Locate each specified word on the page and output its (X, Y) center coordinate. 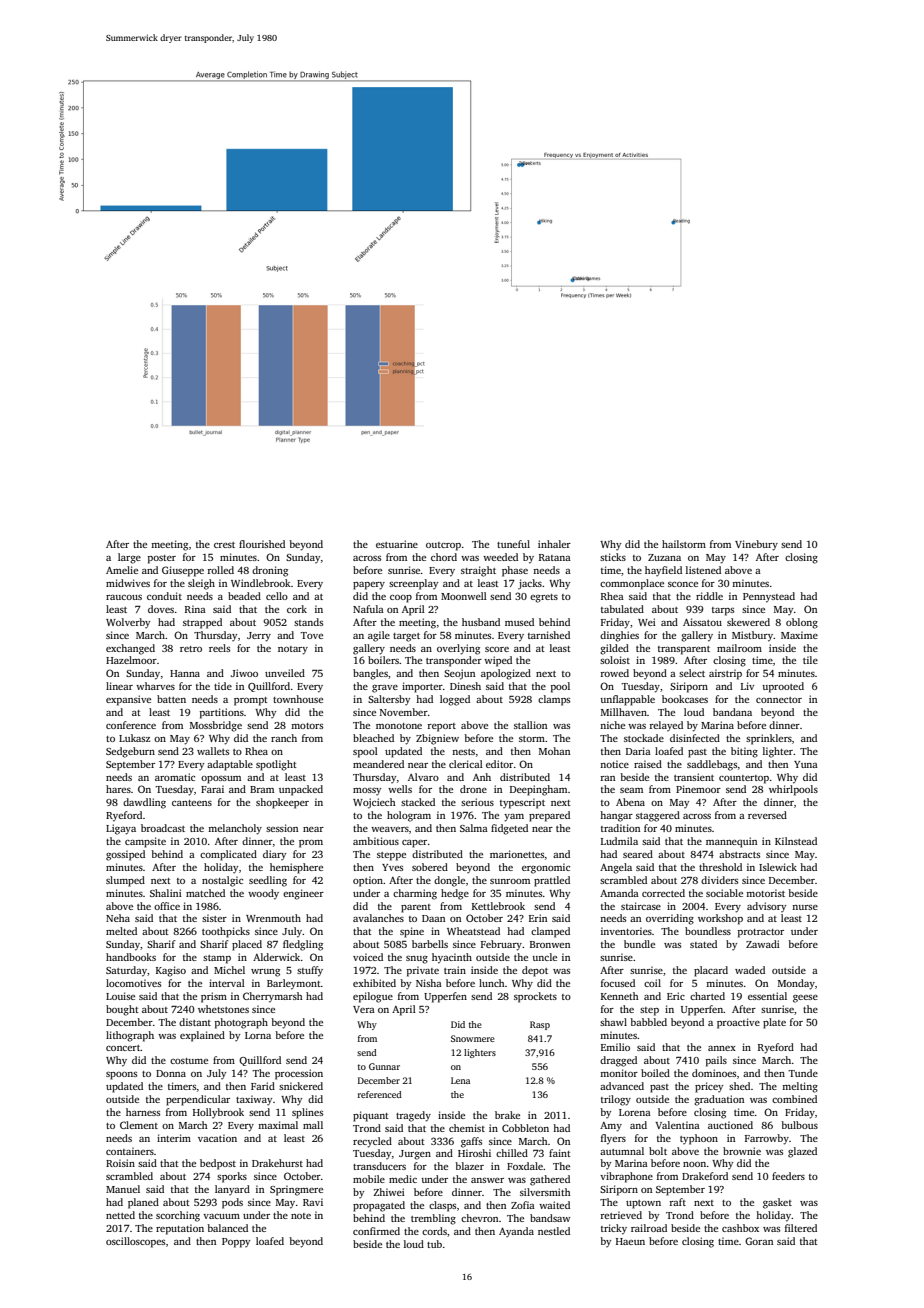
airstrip (725, 674)
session (282, 828)
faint (560, 1153)
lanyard (232, 1190)
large (129, 558)
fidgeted (509, 829)
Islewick (778, 867)
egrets (544, 598)
